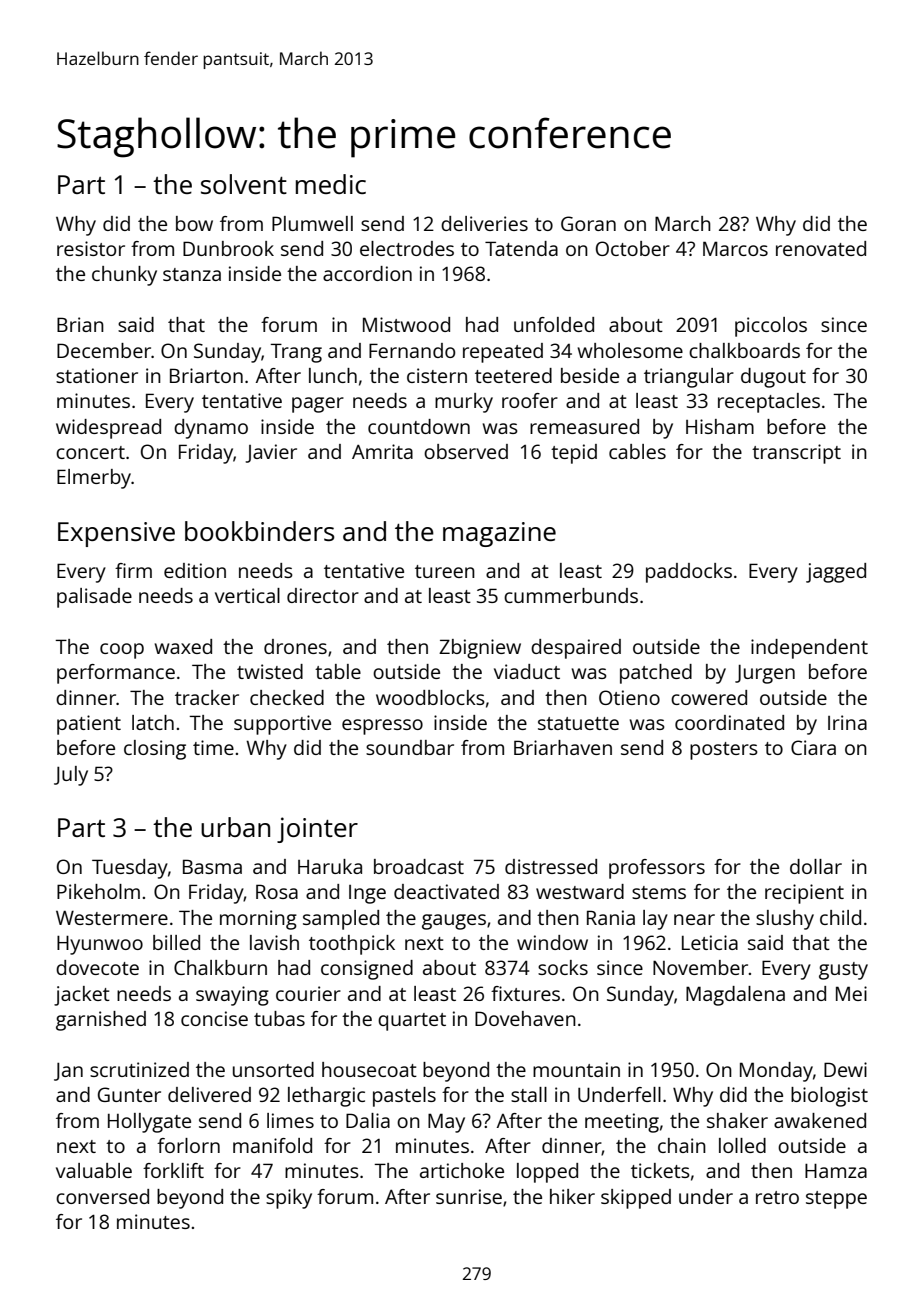 The height and width of the screenshot is (1308, 924). What do you see at coordinates (527, 671) in the screenshot?
I see `viaduct` at bounding box center [527, 671].
